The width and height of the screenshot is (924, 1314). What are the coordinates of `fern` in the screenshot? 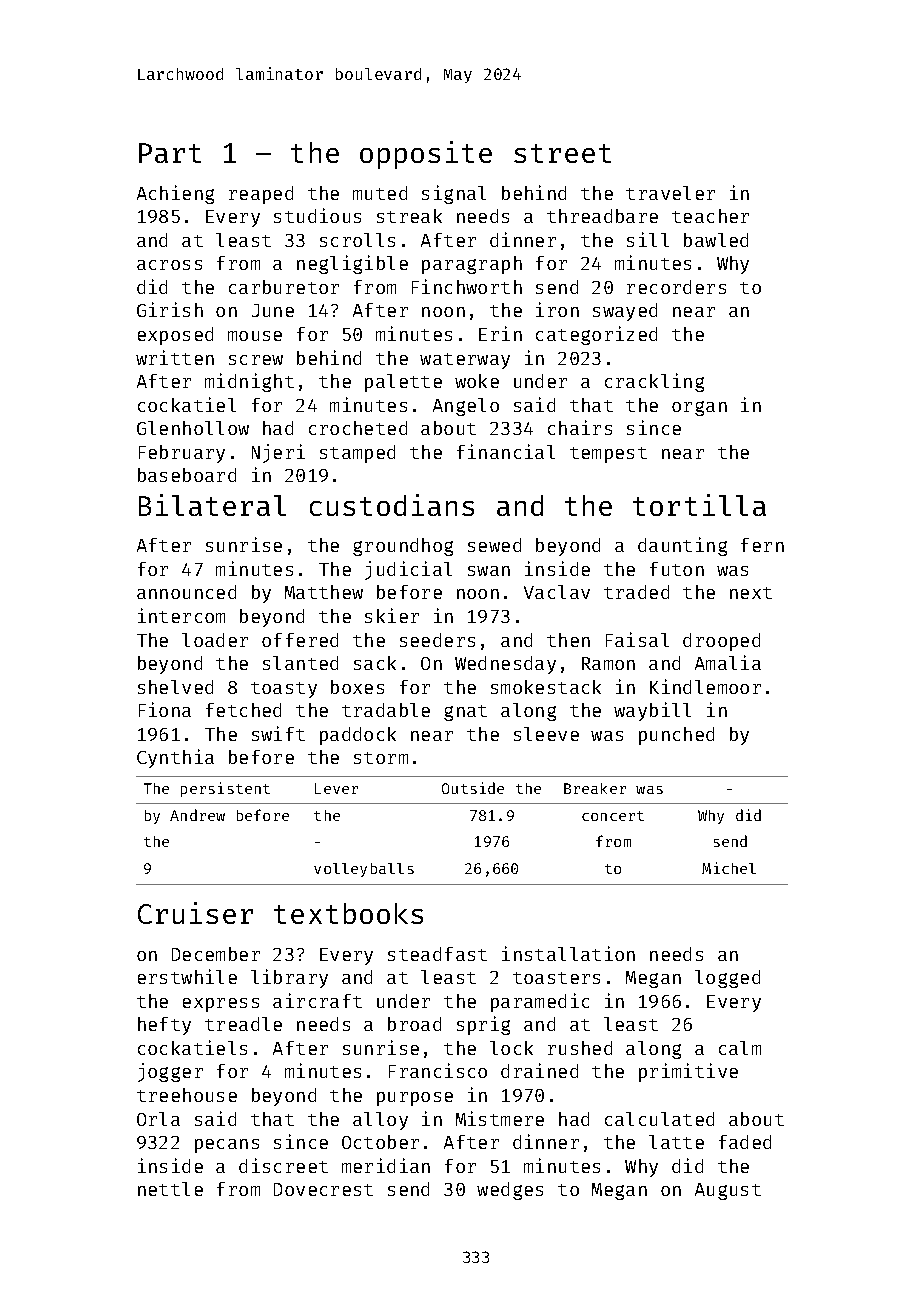 It's located at (762, 545).
